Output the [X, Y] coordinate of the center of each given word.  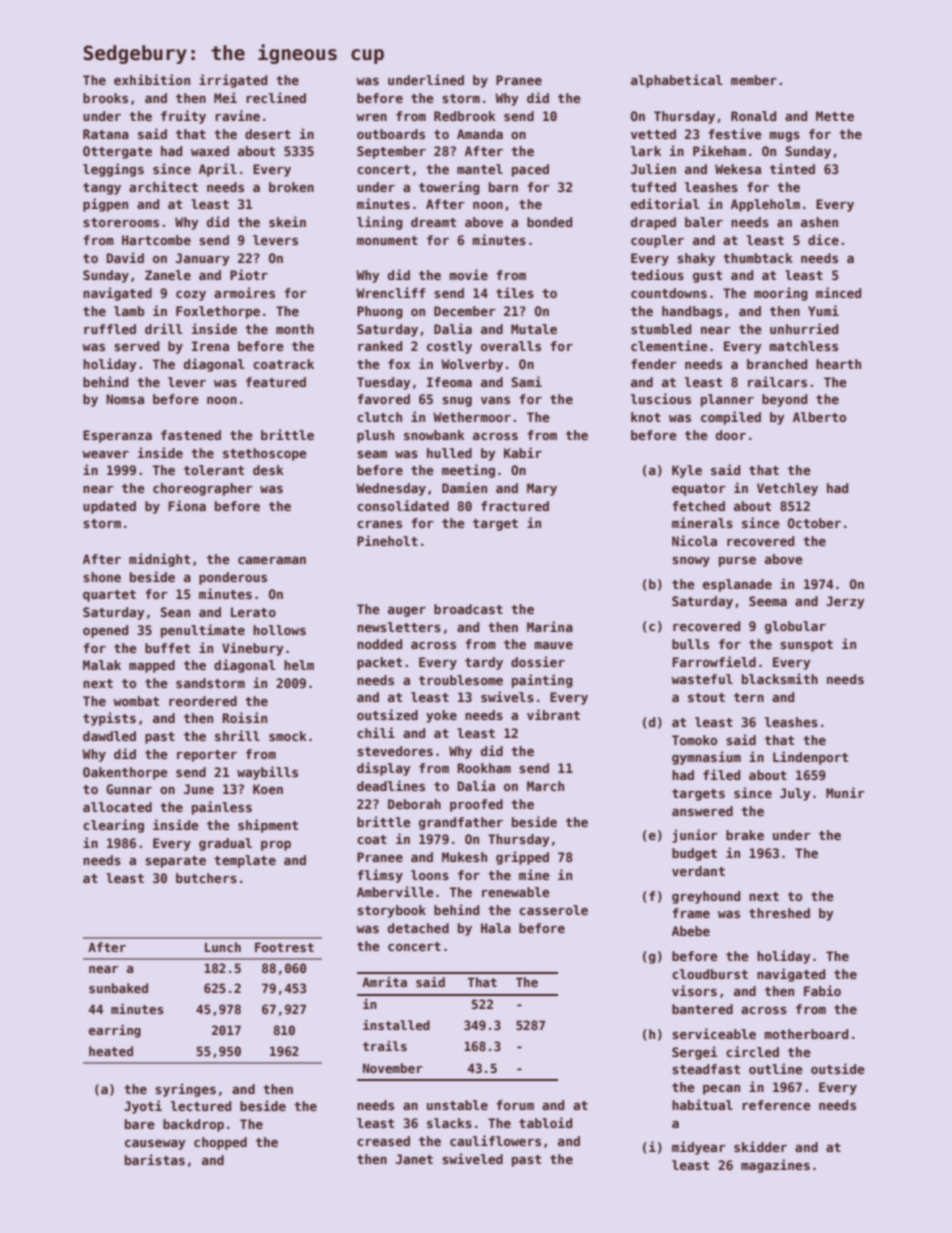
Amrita [384, 982]
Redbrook [465, 116]
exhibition [152, 79]
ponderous [233, 578]
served [136, 346]
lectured [201, 1106]
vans [495, 400]
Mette [835, 116]
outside [838, 1068]
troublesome [461, 680]
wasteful [702, 679]
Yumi [823, 310]
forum [515, 1105]
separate [175, 862]
